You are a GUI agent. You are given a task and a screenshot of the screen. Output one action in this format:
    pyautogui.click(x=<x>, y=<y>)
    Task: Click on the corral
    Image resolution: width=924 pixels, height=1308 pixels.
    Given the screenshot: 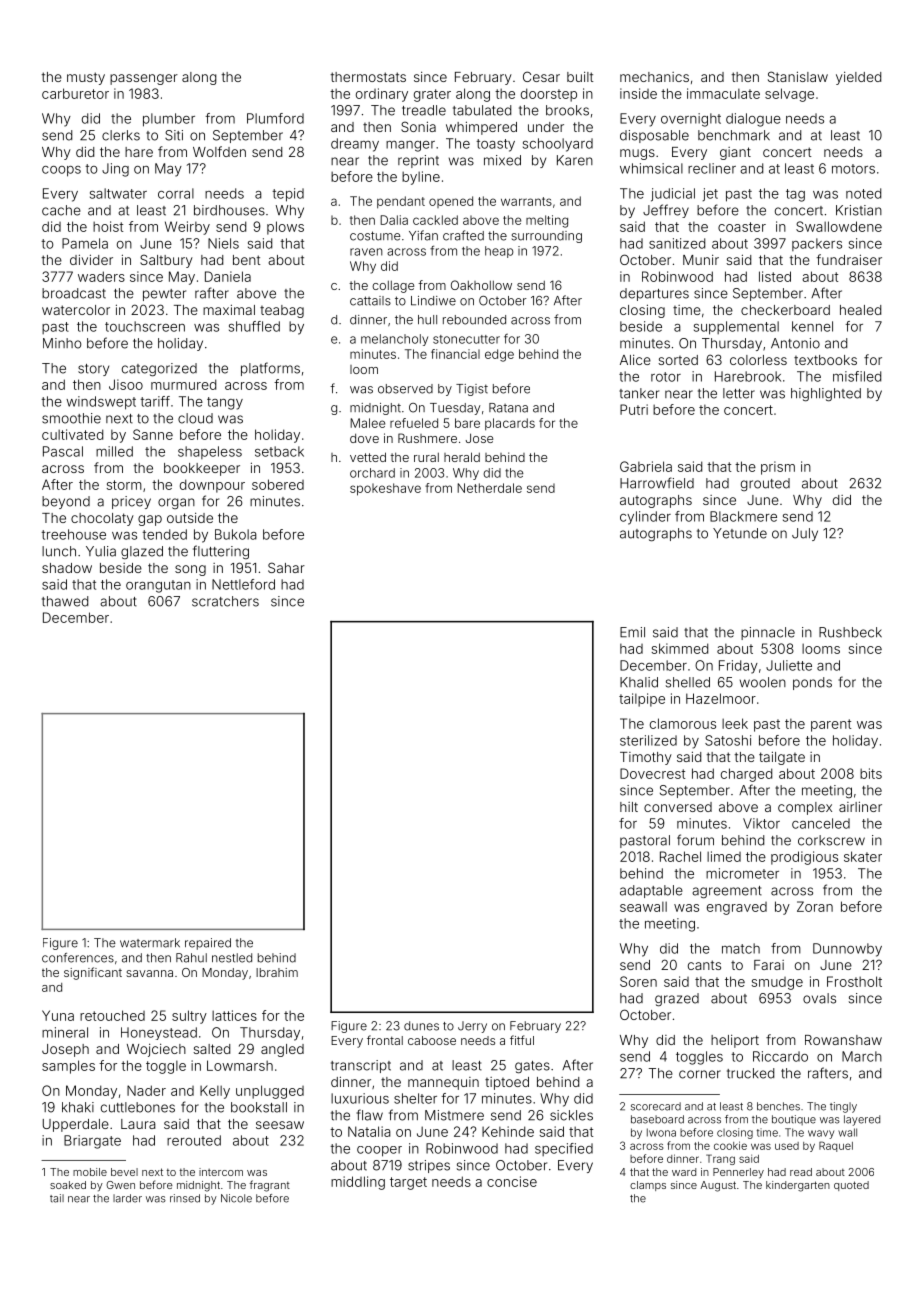 What is the action you would take?
    pyautogui.click(x=176, y=193)
